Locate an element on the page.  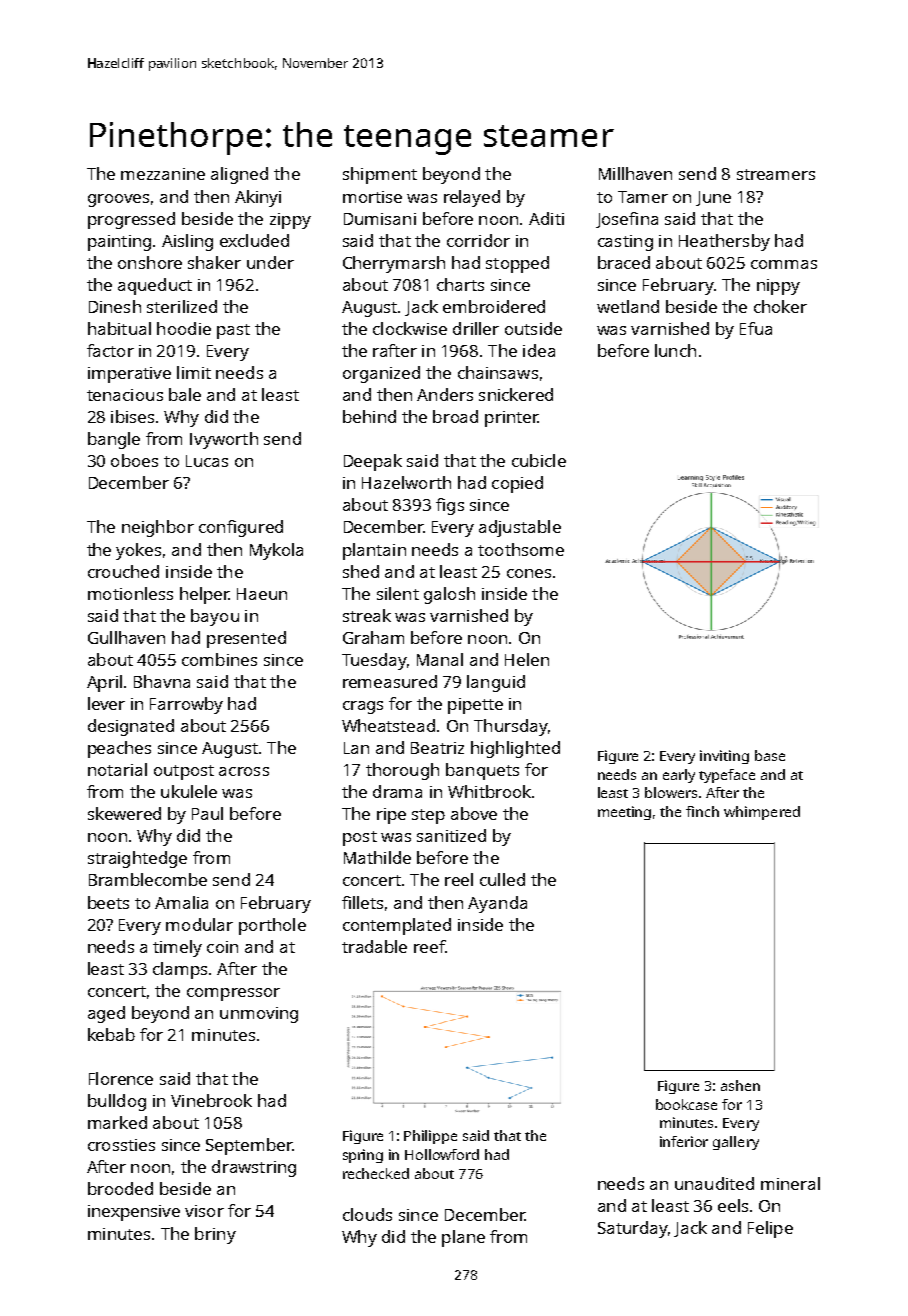
ashen is located at coordinates (740, 1085).
